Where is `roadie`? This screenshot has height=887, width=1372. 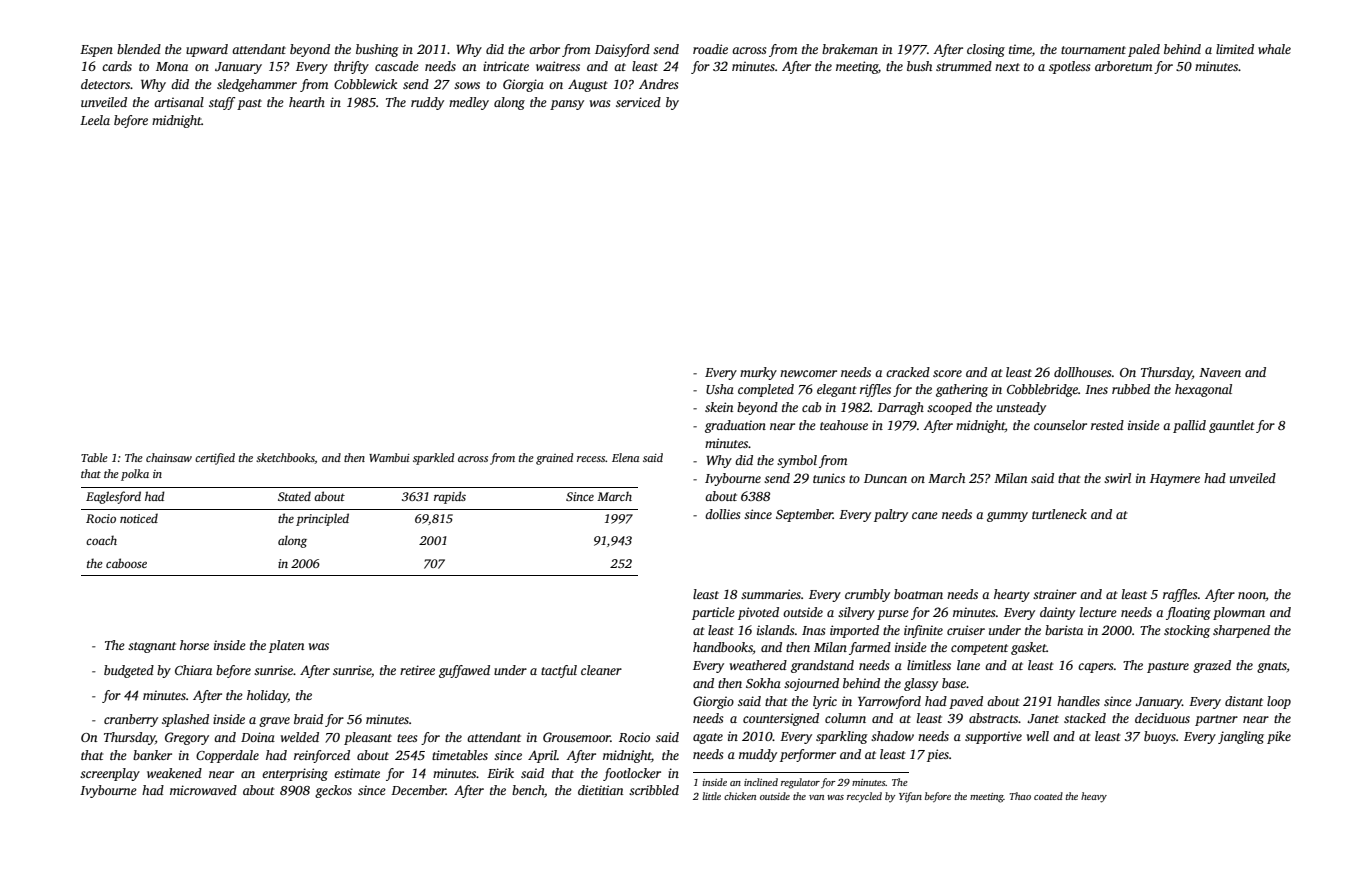
roadie is located at coordinates (710, 49).
